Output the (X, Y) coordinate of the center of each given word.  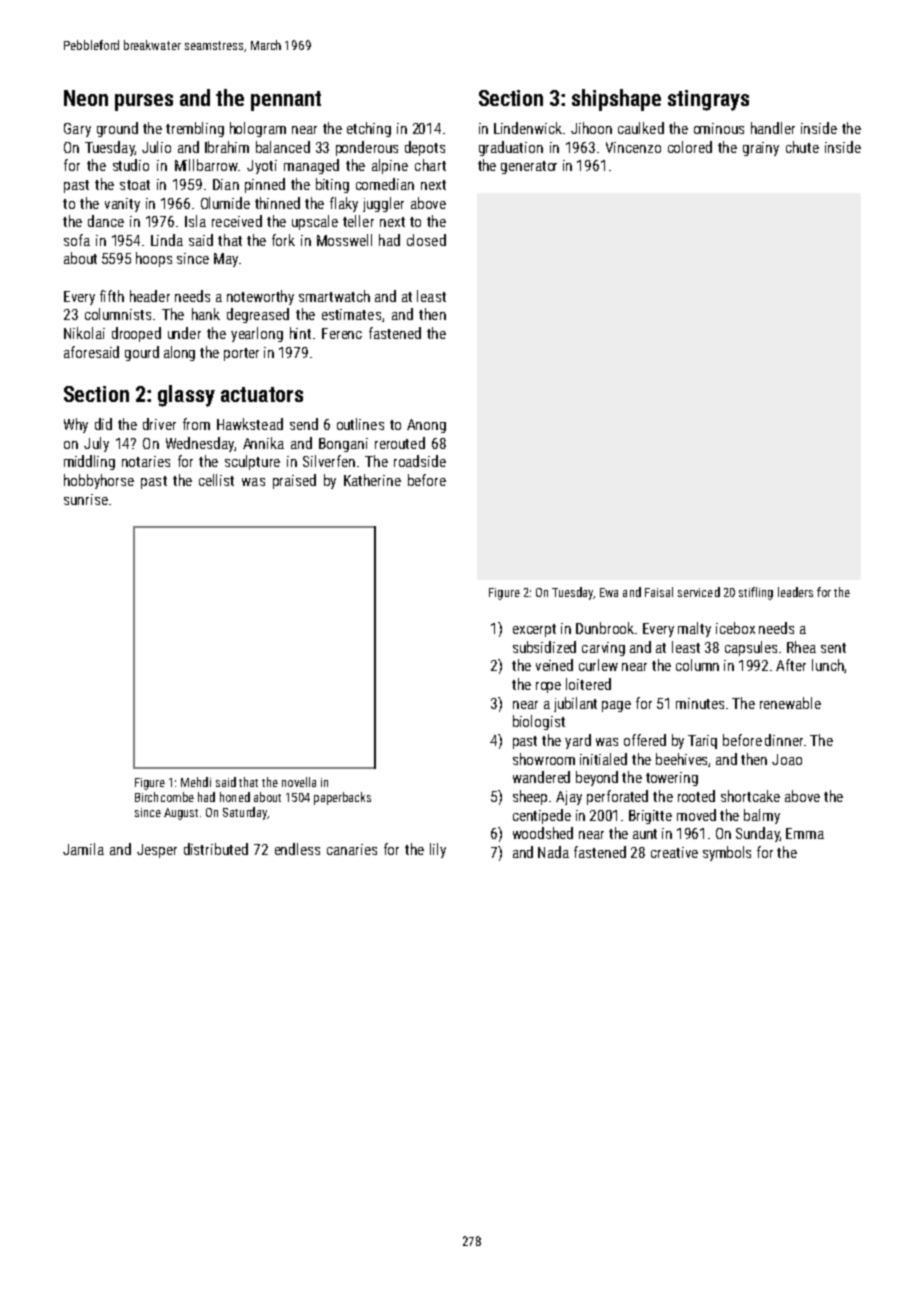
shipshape (616, 100)
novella (299, 782)
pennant (286, 101)
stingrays (708, 100)
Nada (553, 852)
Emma (805, 833)
